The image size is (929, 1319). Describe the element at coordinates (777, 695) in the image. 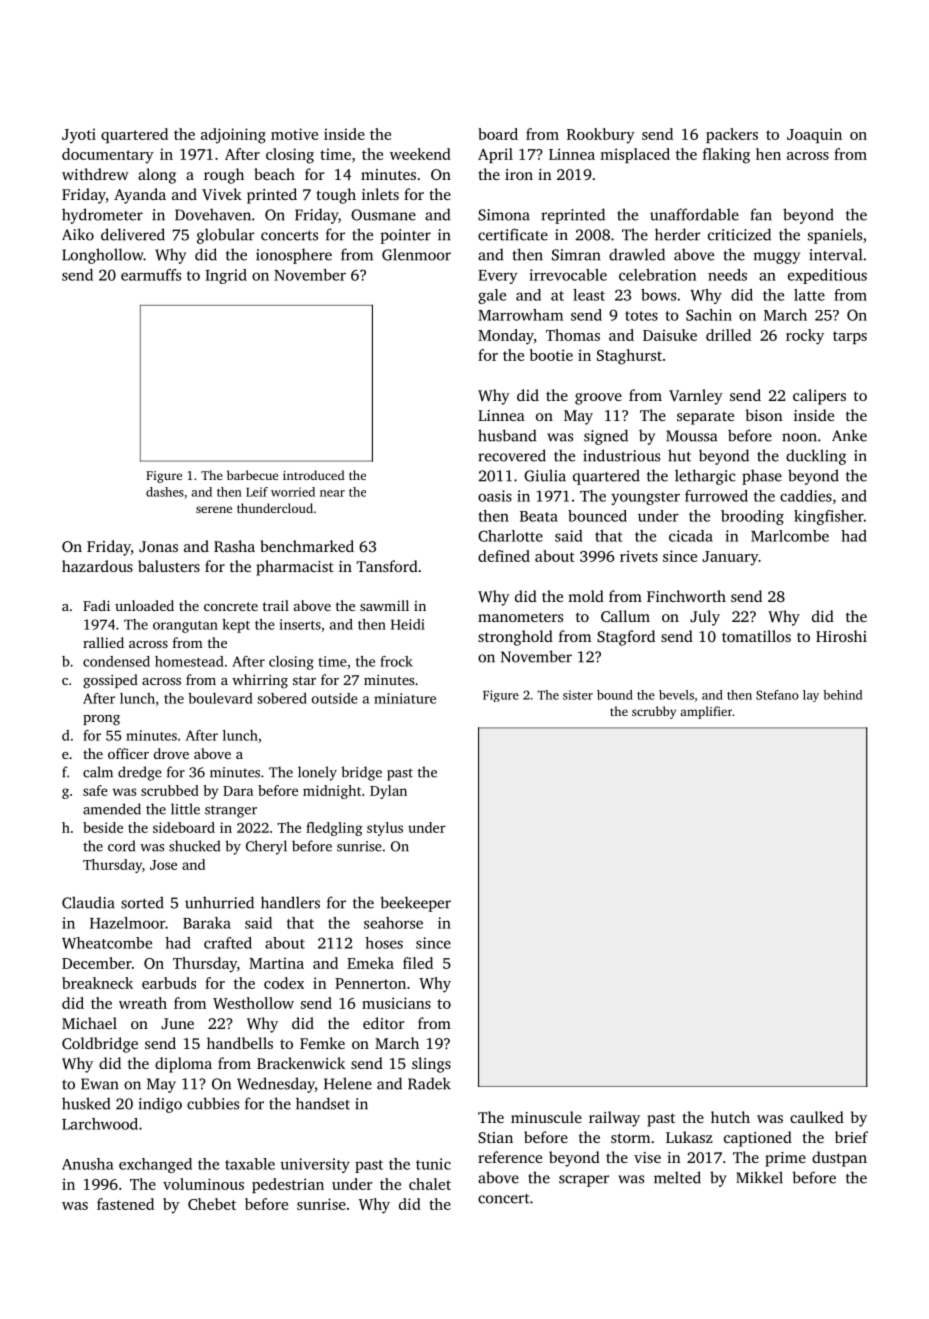

I see `Stefano` at that location.
